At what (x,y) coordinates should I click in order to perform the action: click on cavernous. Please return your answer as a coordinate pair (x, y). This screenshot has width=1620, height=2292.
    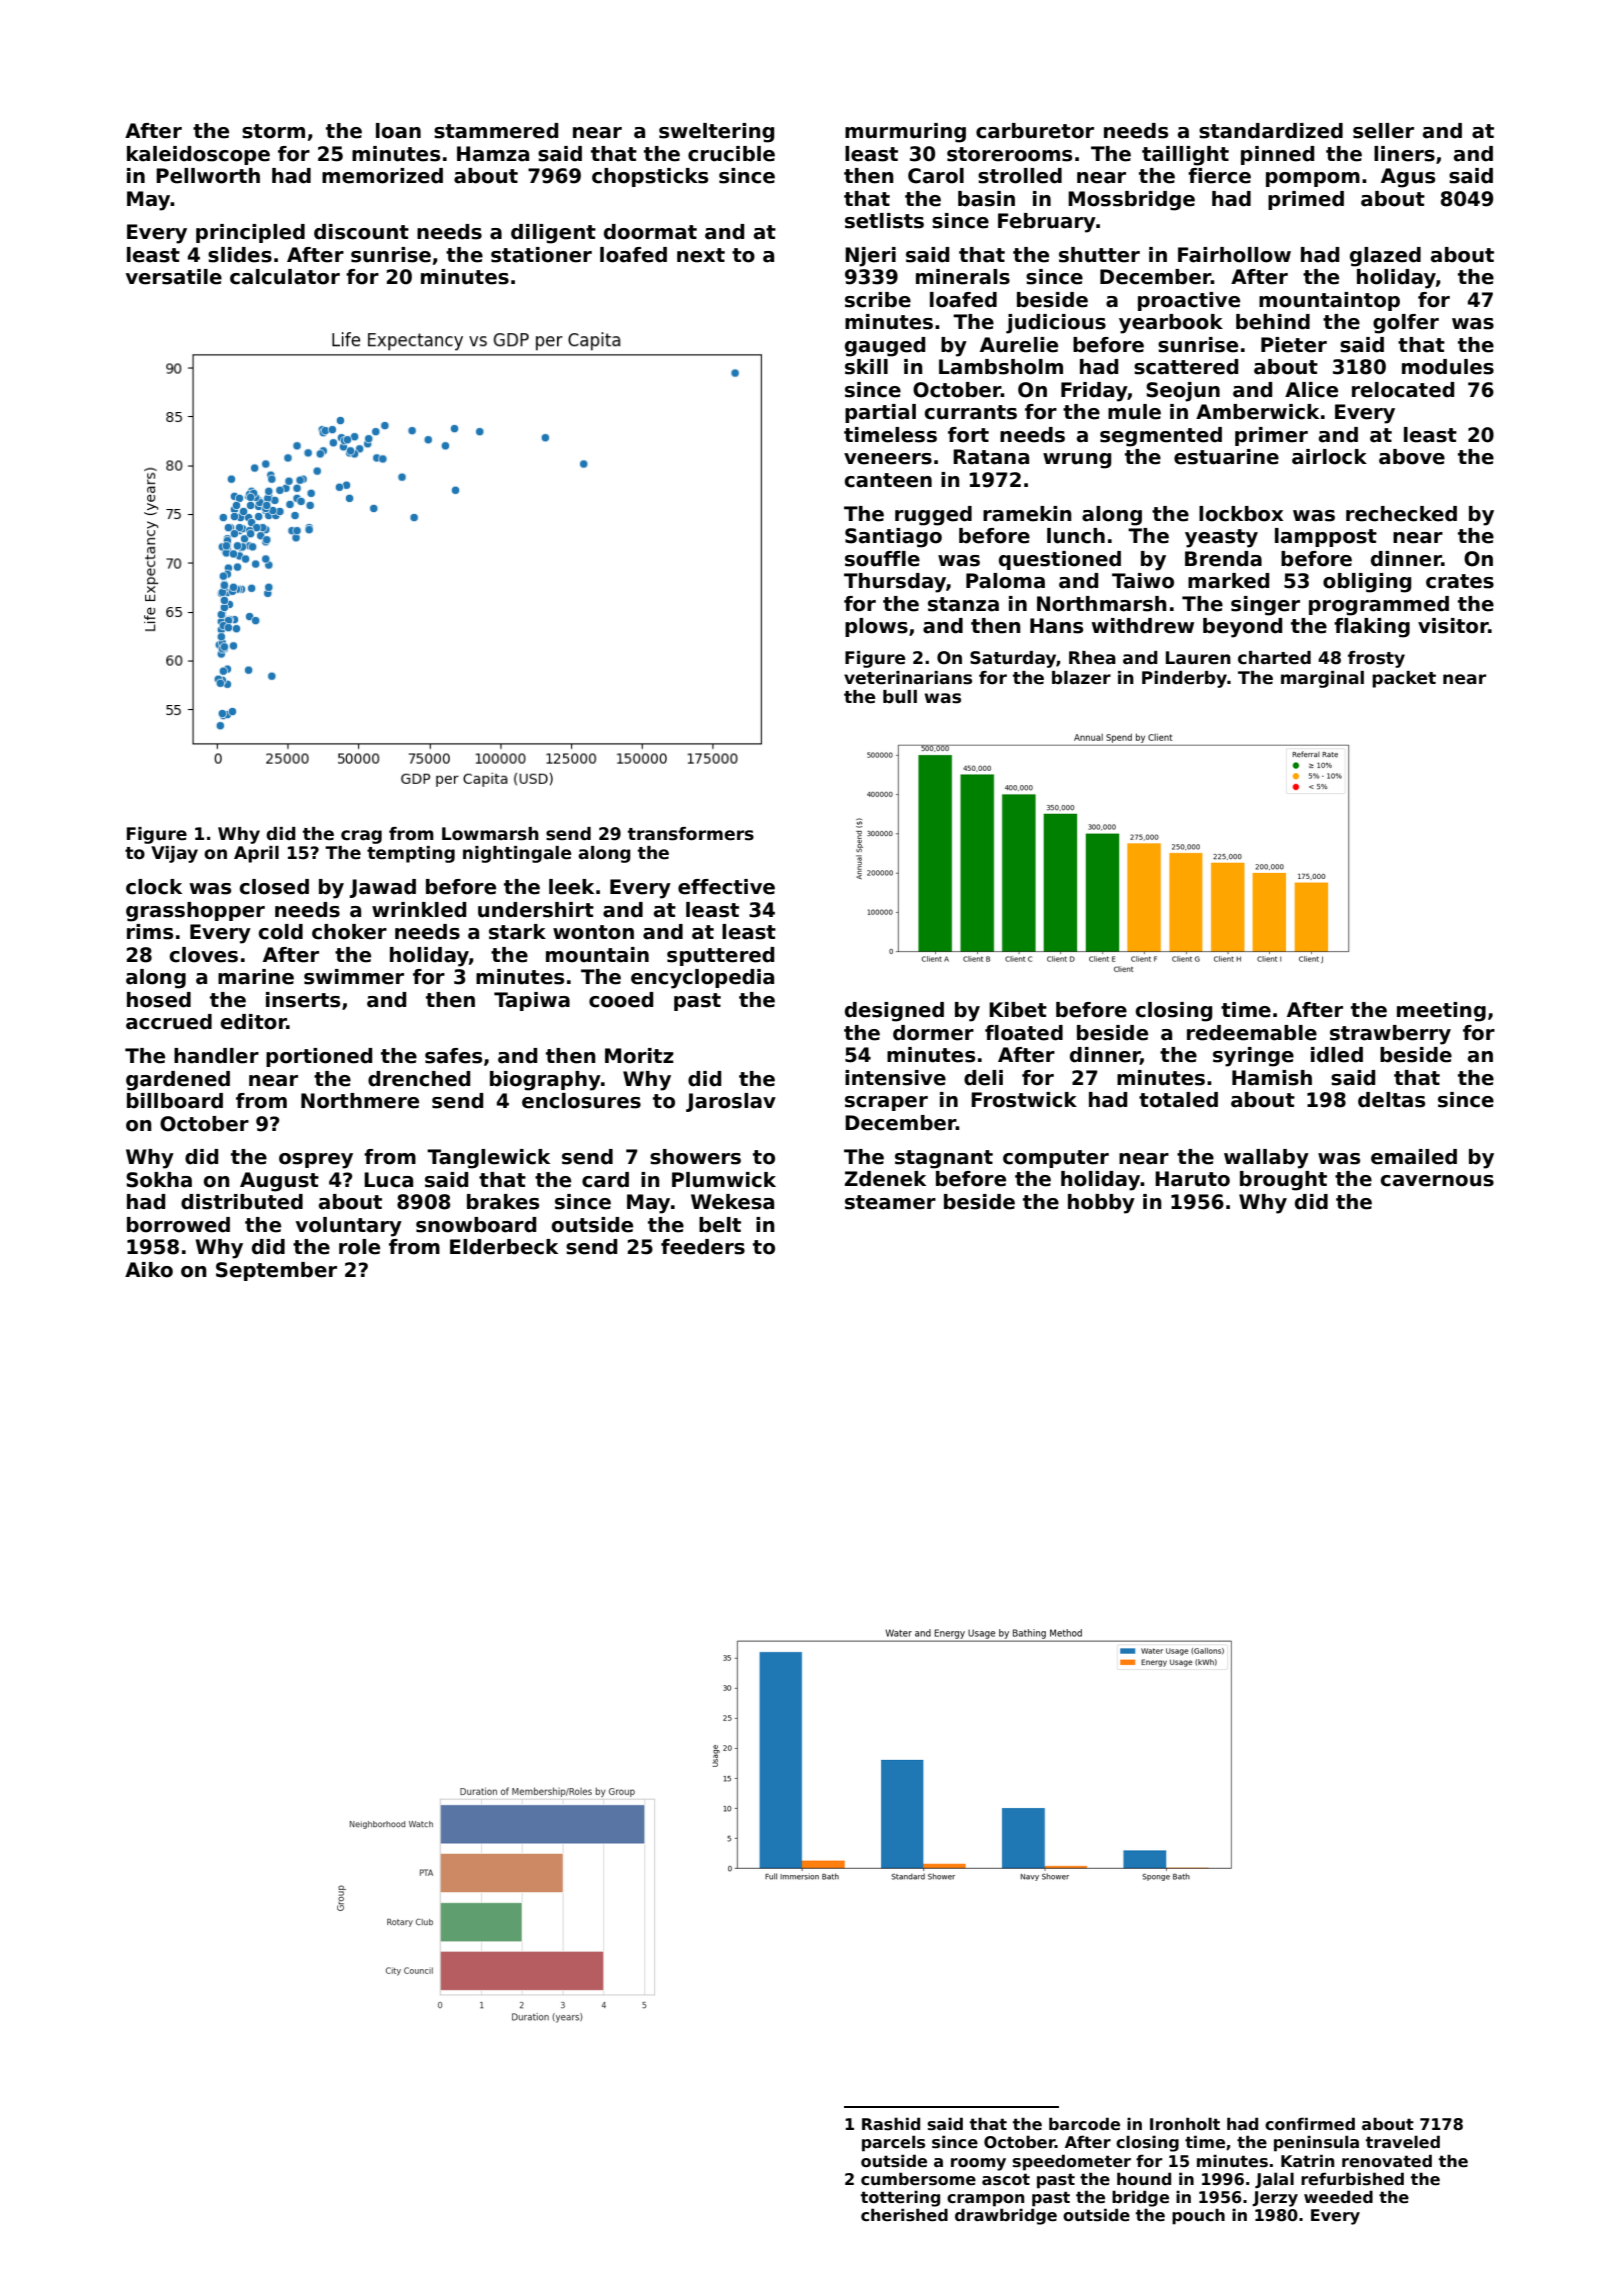
    Looking at the image, I should click on (1437, 1181).
